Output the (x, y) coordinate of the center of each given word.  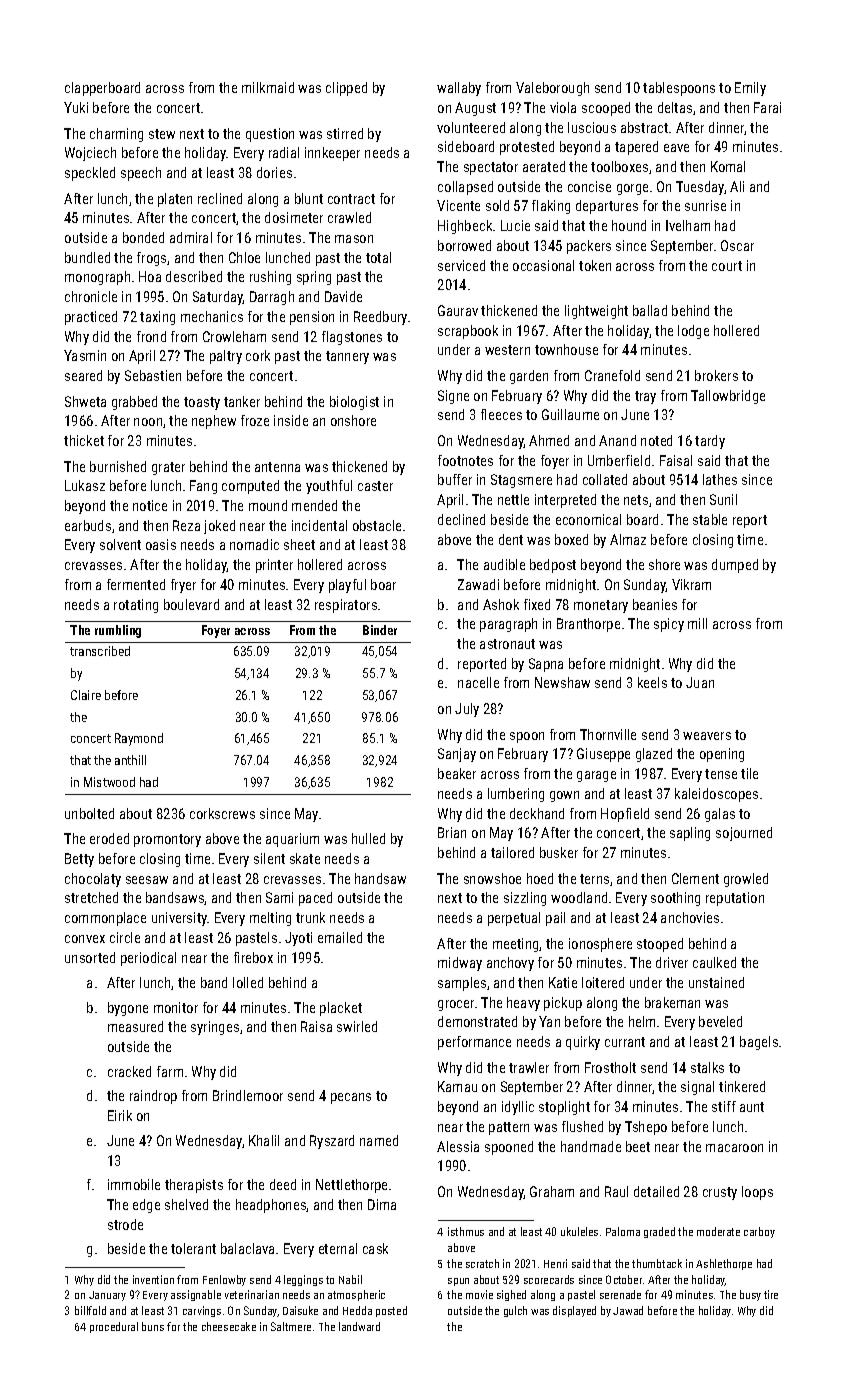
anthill (130, 760)
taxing (157, 318)
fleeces (501, 414)
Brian (452, 832)
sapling (690, 834)
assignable (196, 1295)
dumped (735, 566)
